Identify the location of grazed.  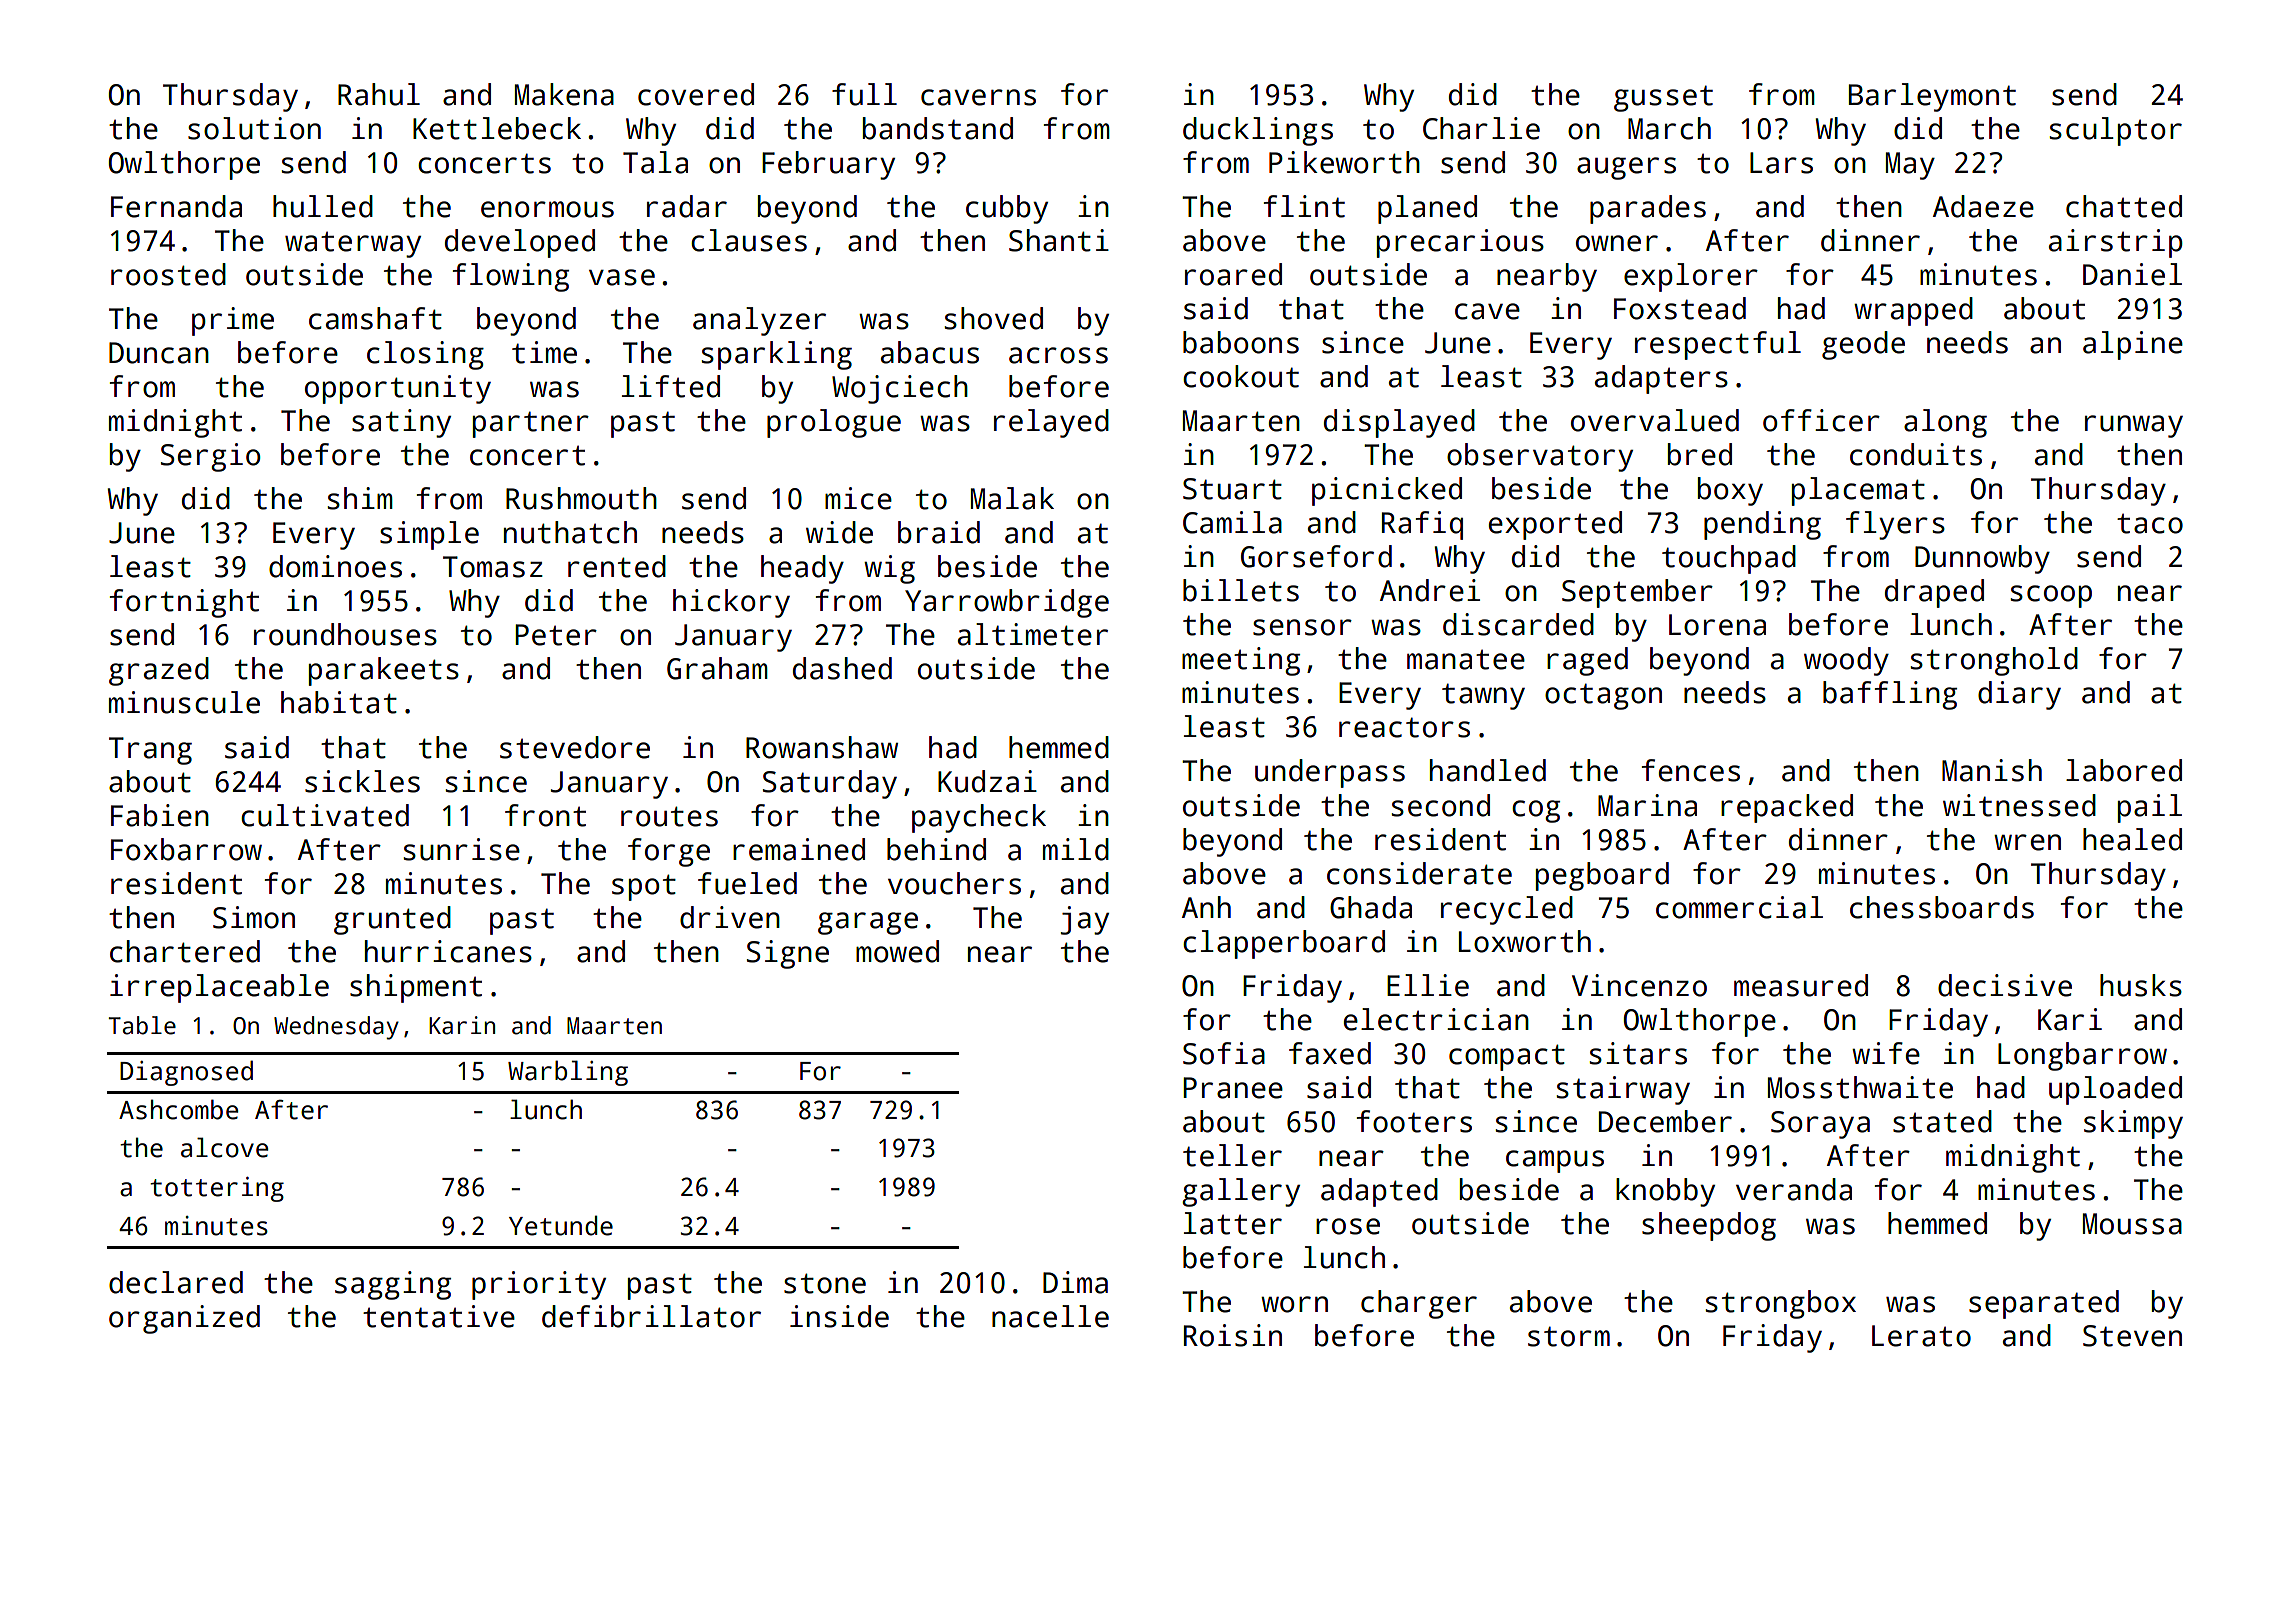
(159, 671).
